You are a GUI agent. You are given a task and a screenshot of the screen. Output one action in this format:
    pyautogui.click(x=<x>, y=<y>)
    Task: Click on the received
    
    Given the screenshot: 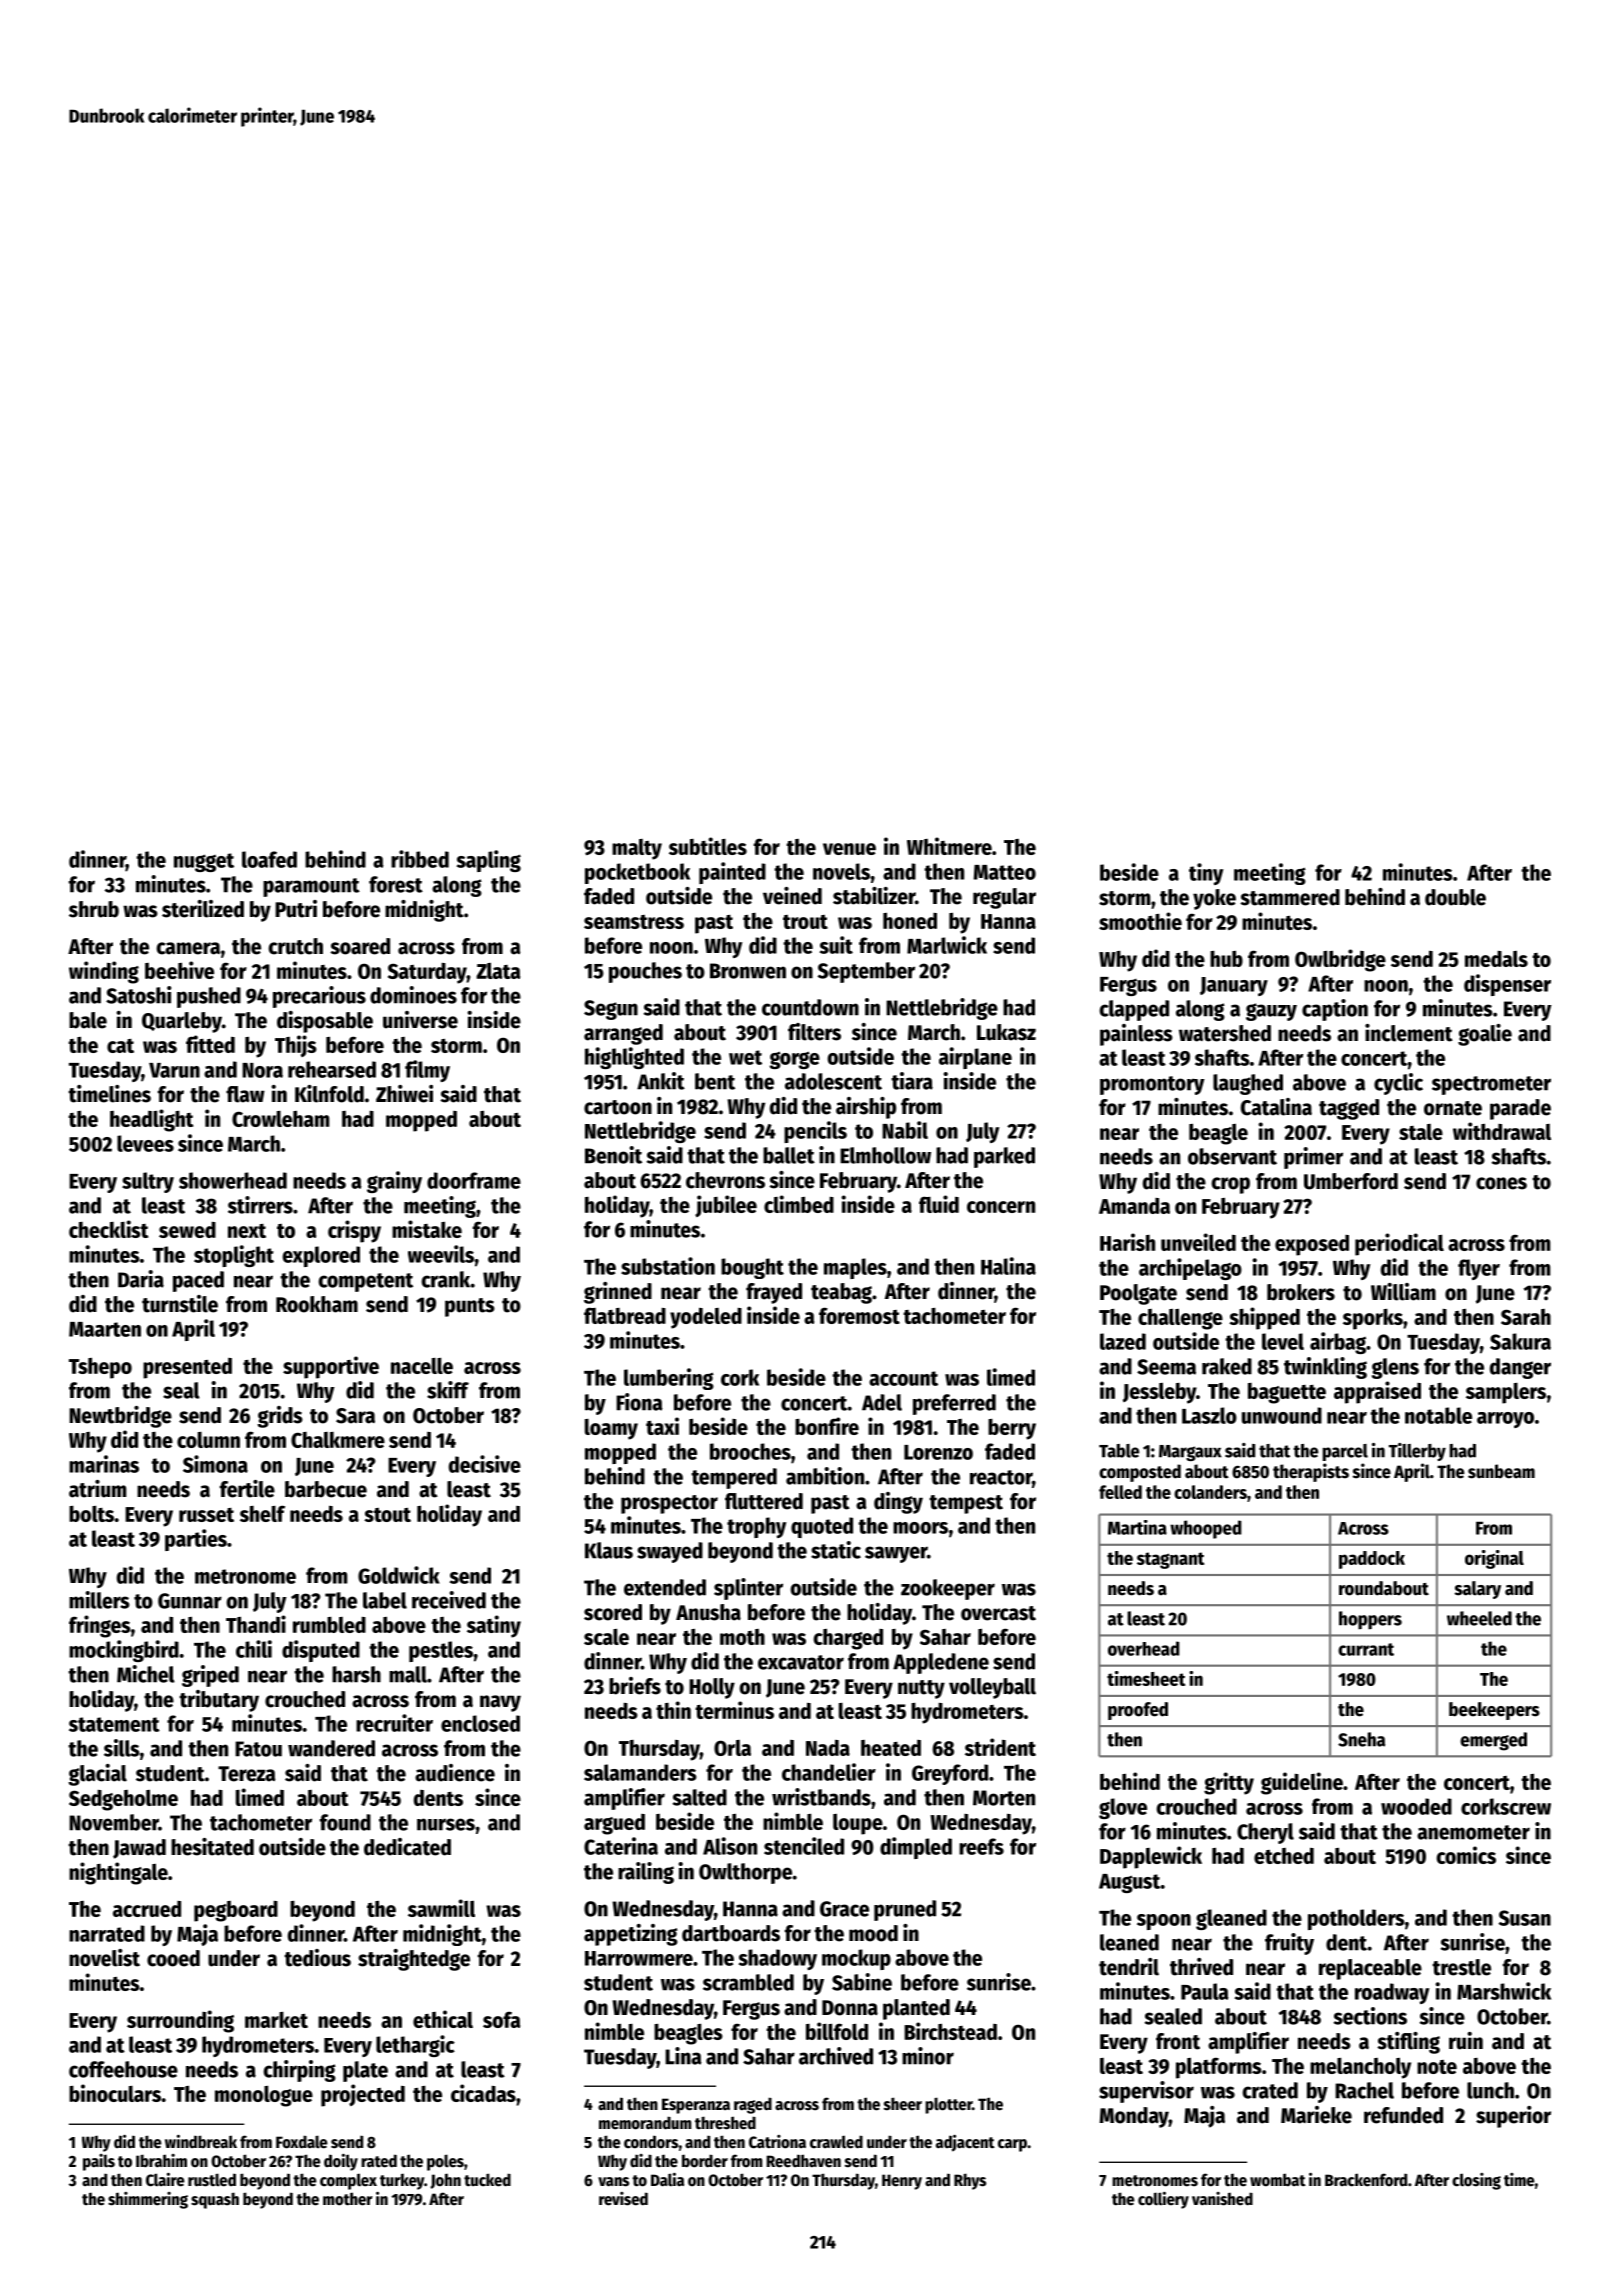 What is the action you would take?
    pyautogui.click(x=449, y=1600)
